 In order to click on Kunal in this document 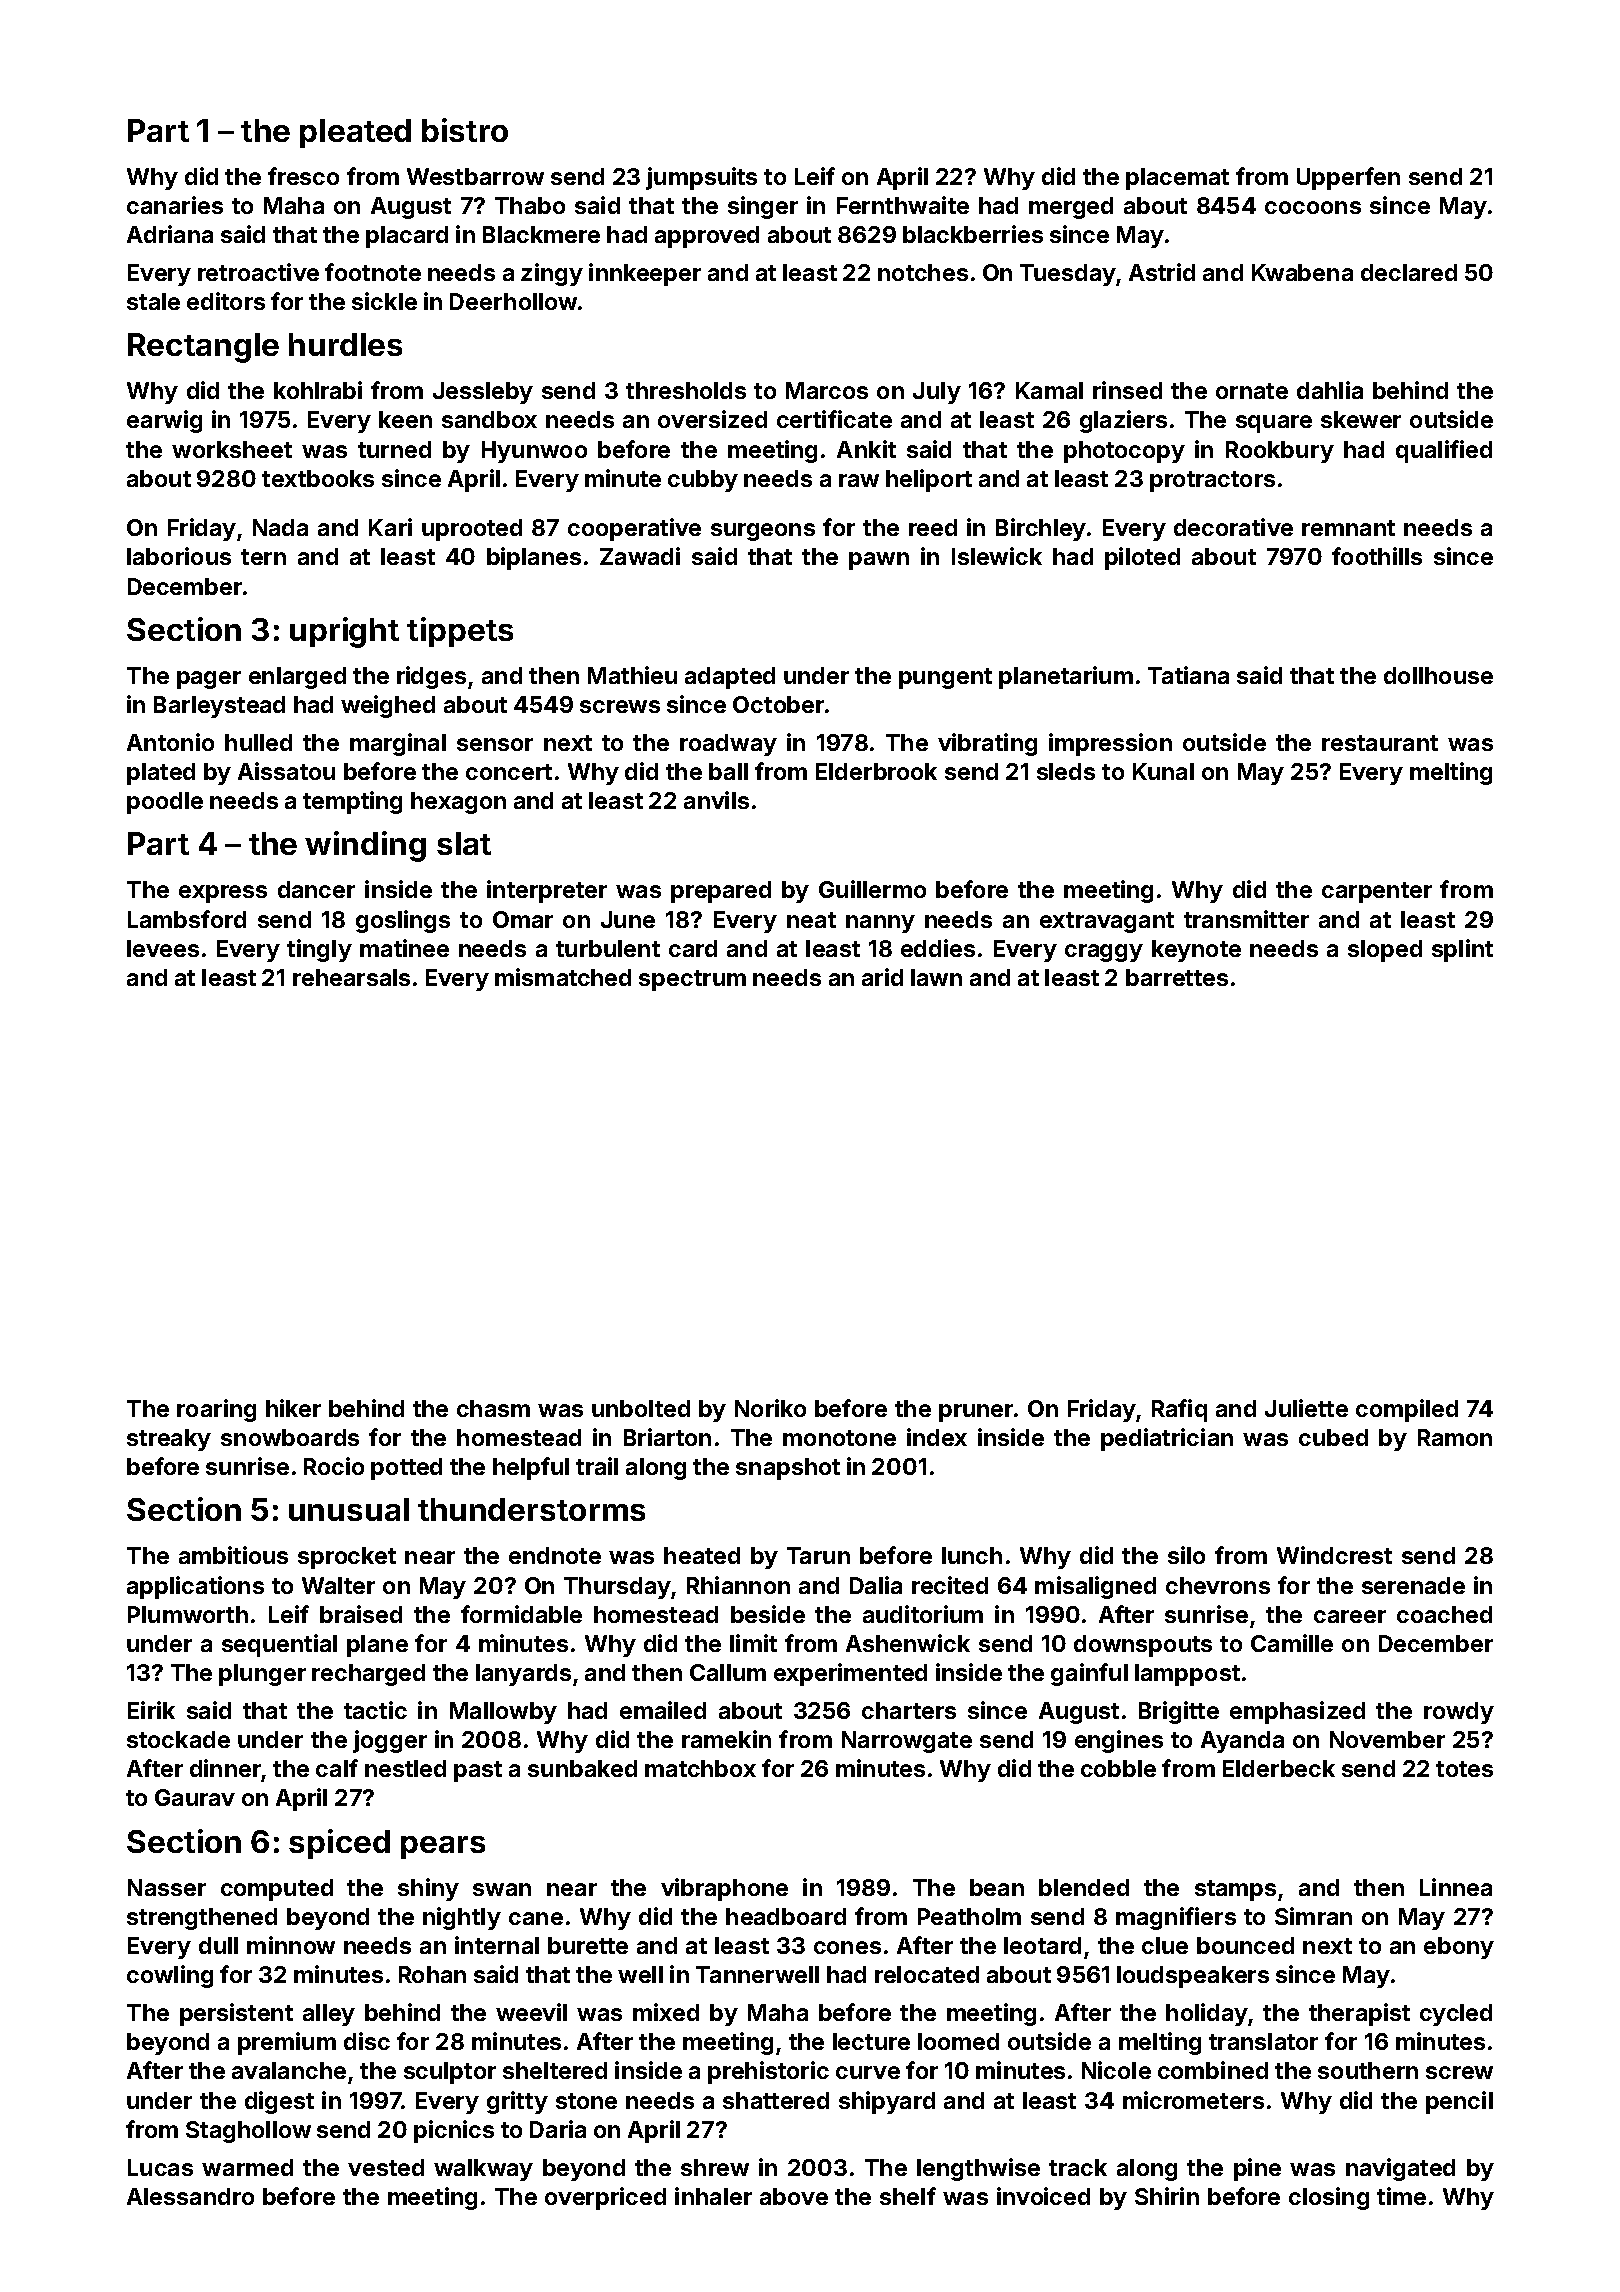, I will do `click(1163, 771)`.
